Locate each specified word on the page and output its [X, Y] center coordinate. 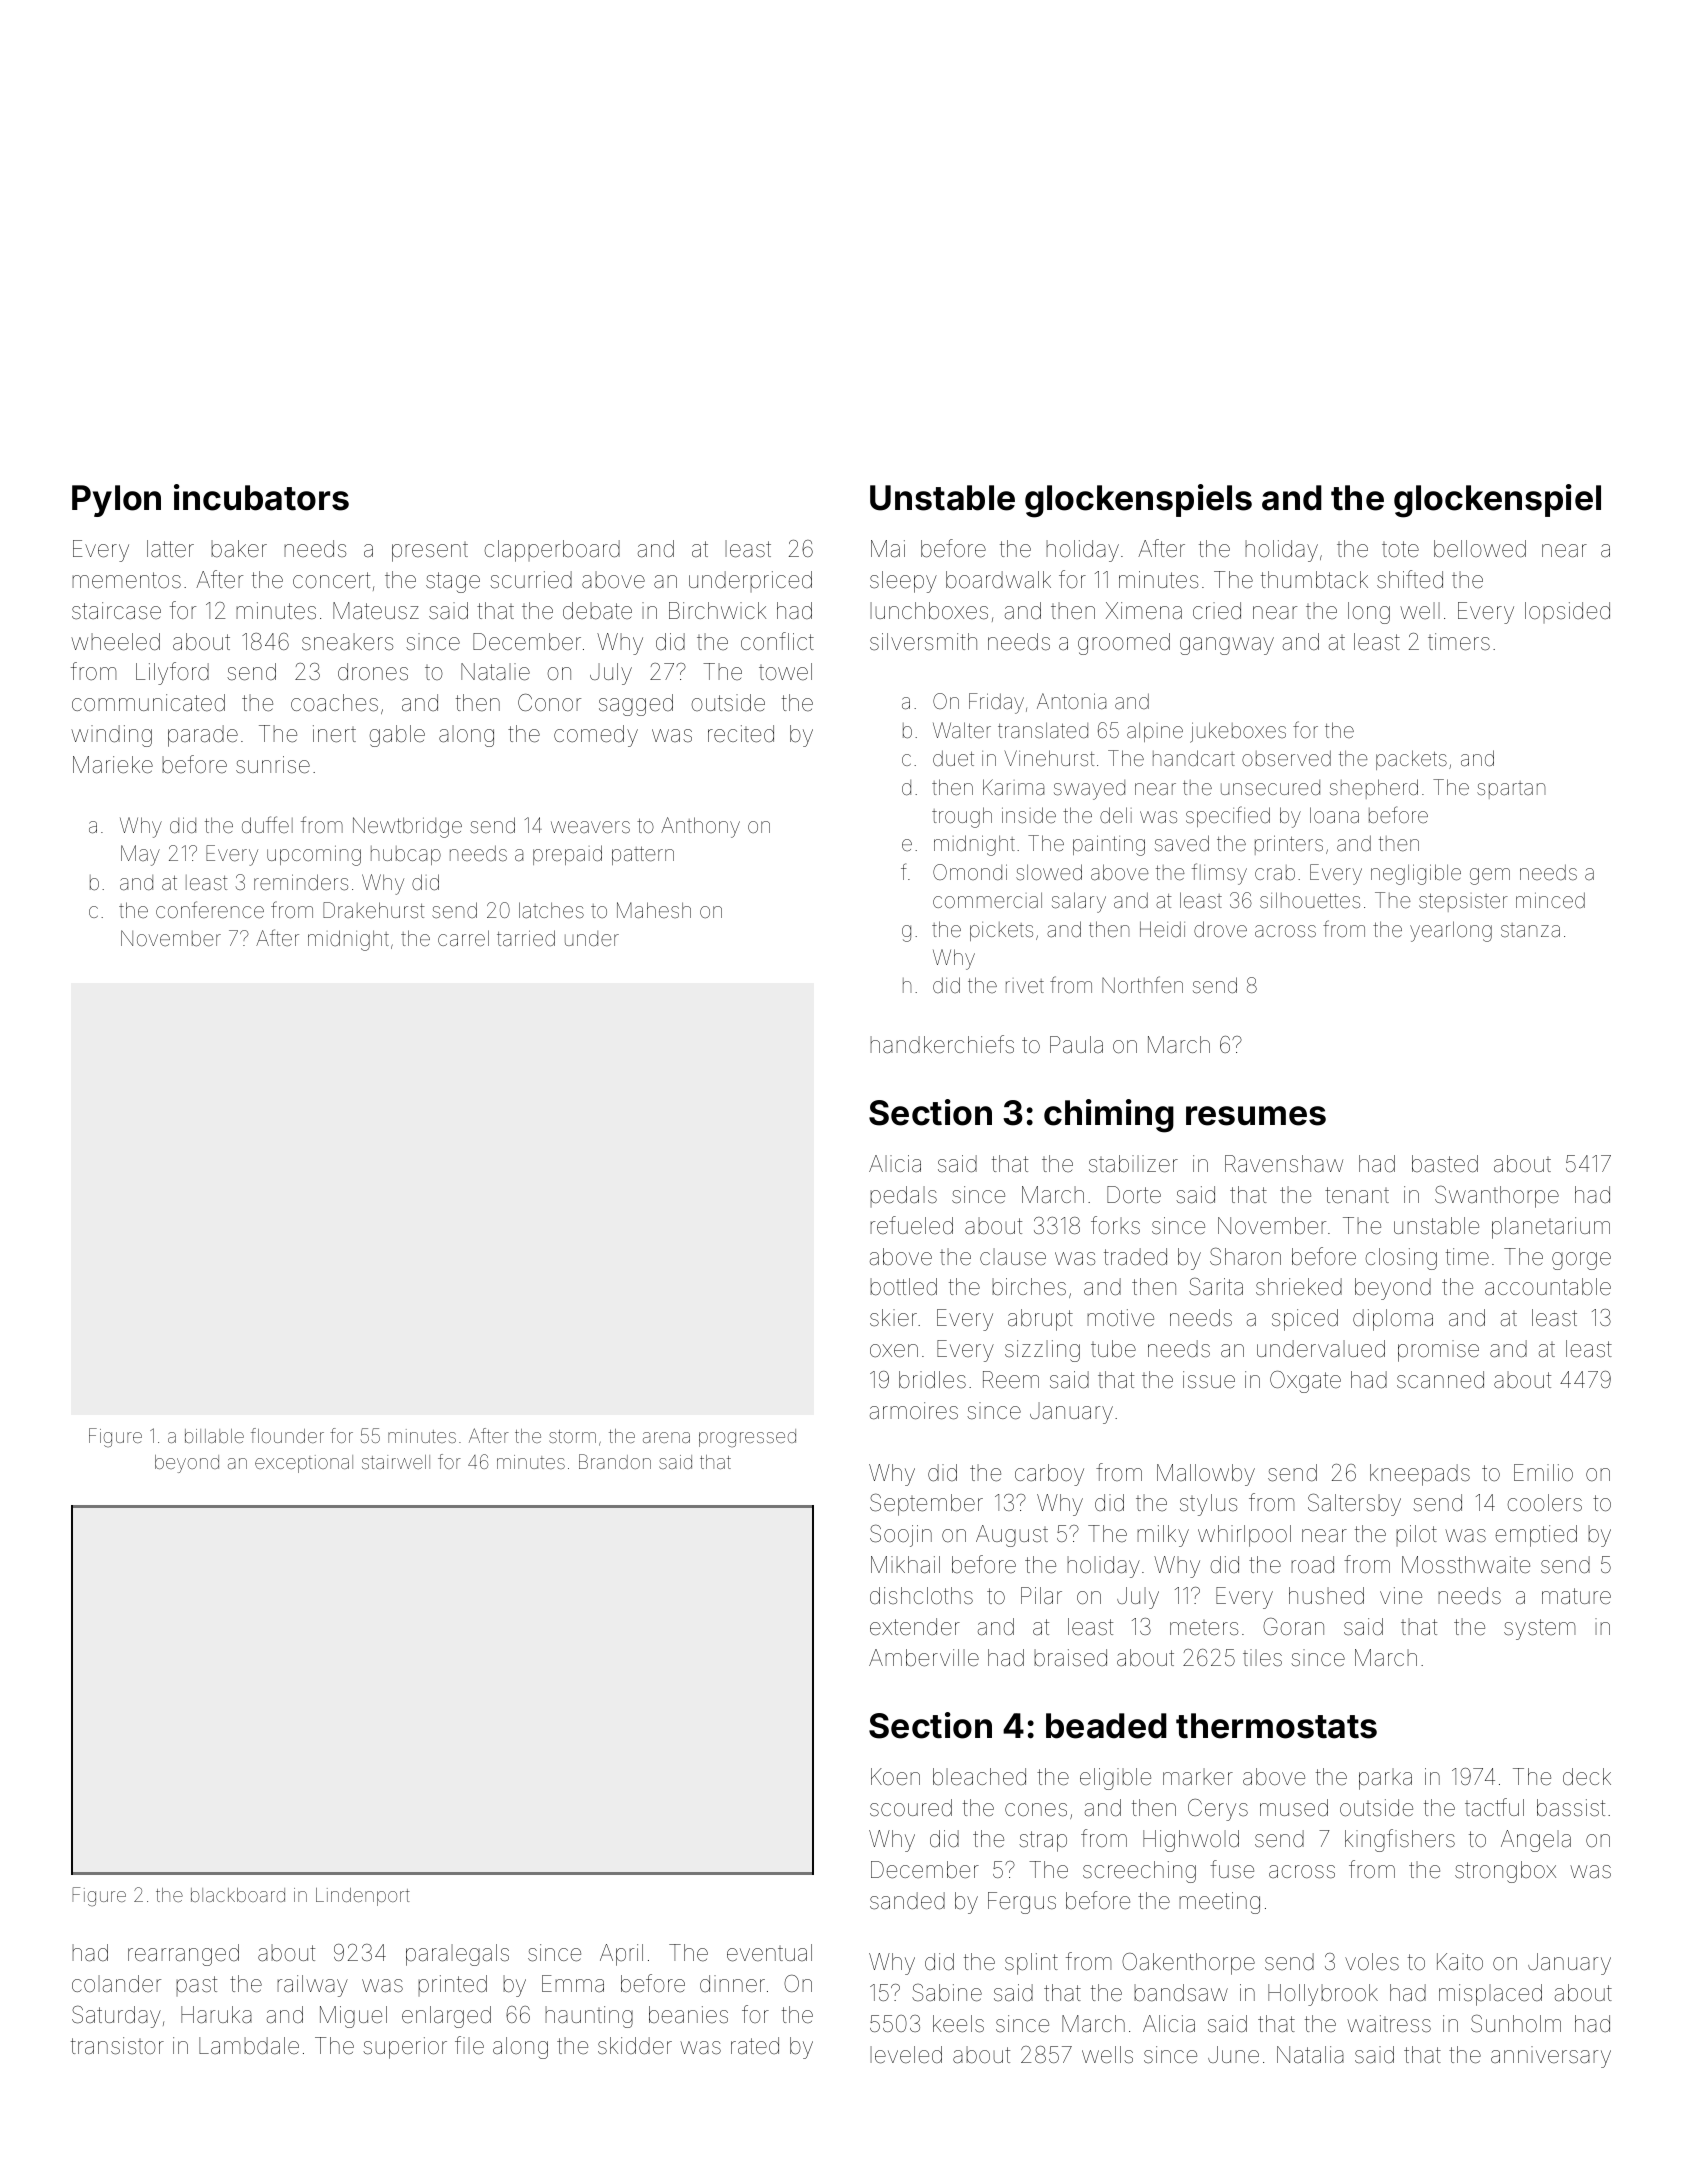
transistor [117, 2046]
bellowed [1480, 549]
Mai [888, 549]
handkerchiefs [942, 1044]
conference [210, 910]
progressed [747, 1438]
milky [1163, 1536]
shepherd [1374, 789]
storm [572, 1436]
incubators [261, 497]
